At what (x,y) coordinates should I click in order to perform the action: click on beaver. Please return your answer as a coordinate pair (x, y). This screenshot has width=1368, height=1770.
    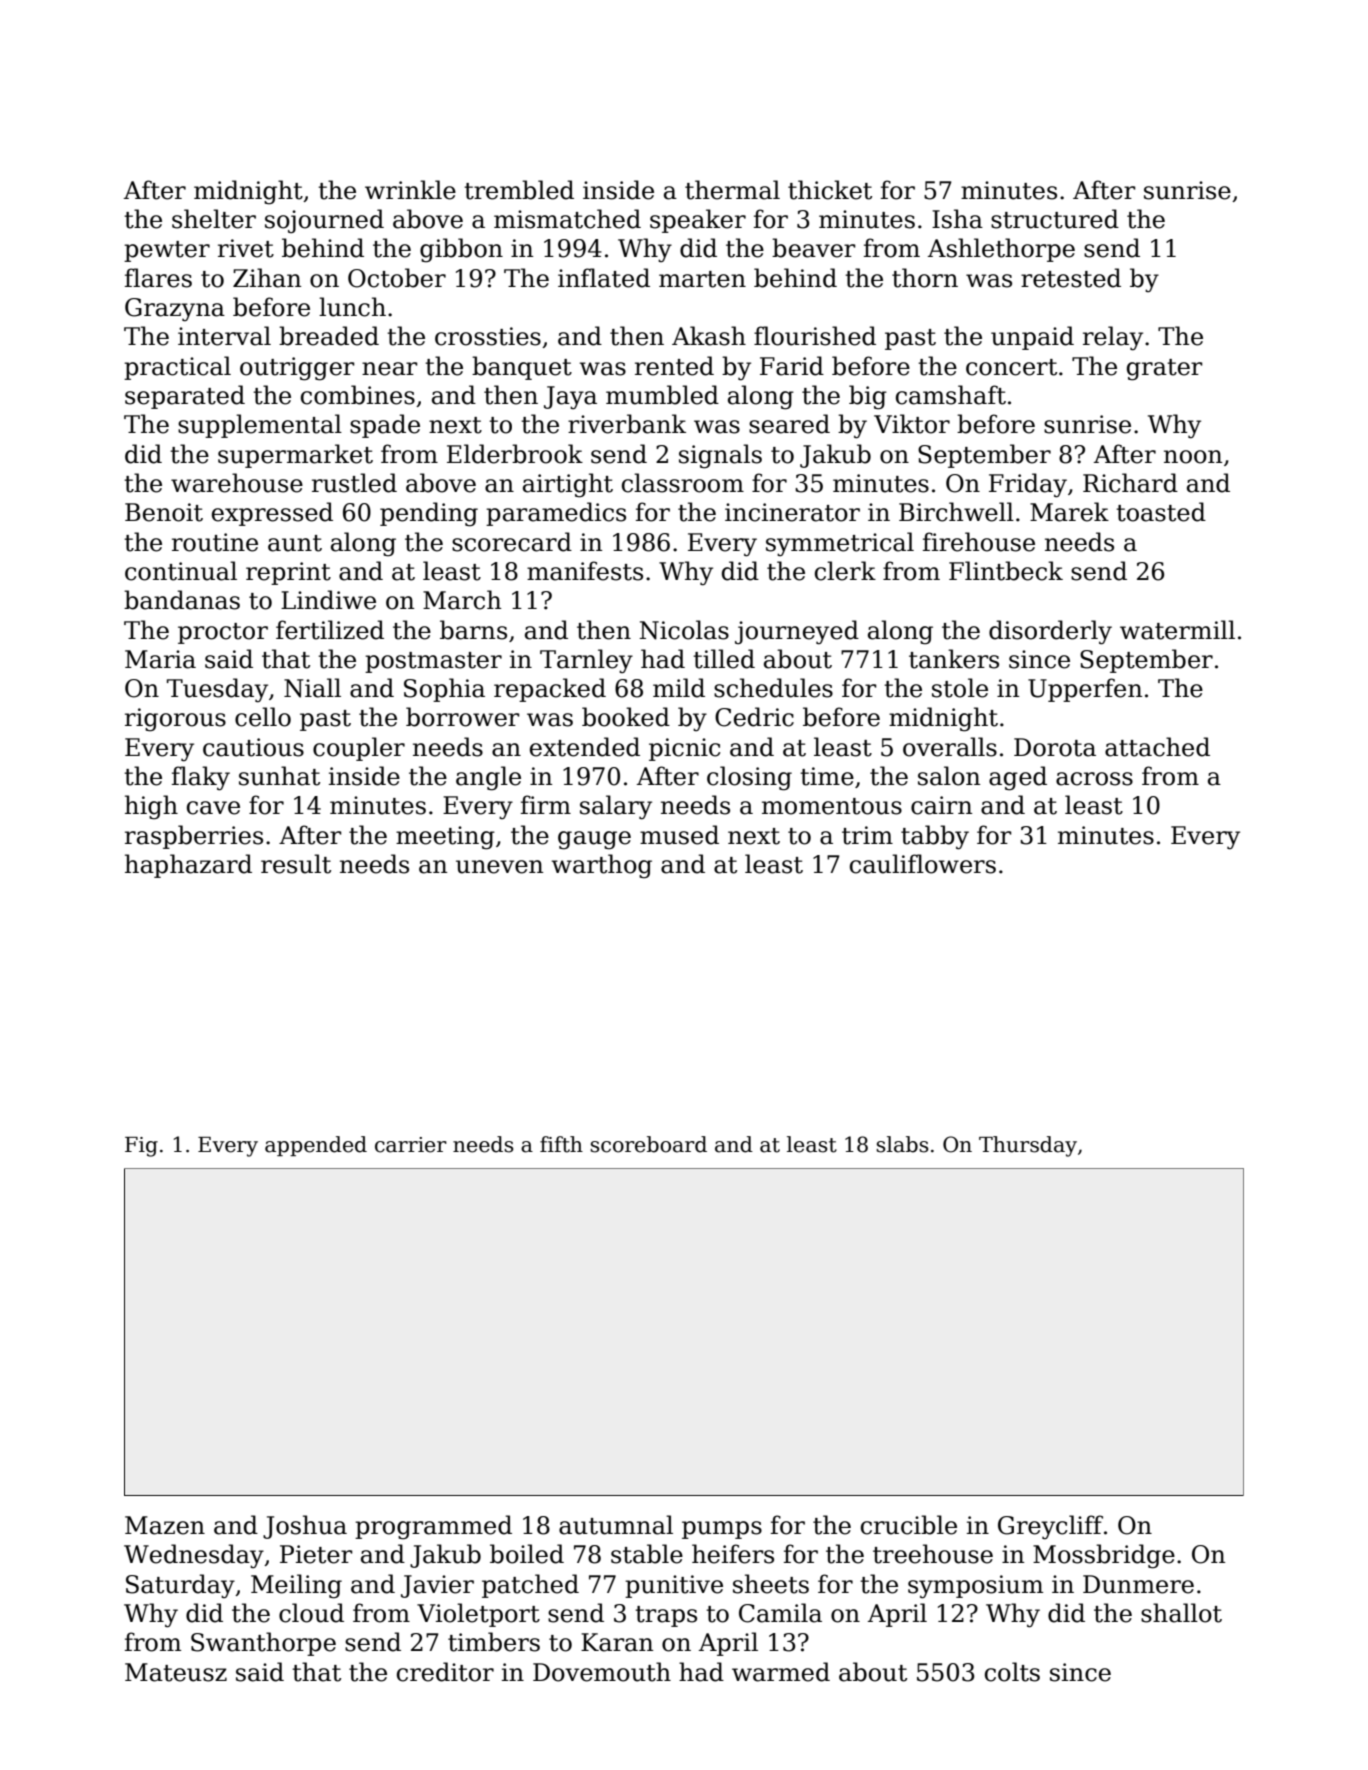
    Looking at the image, I should click on (814, 248).
